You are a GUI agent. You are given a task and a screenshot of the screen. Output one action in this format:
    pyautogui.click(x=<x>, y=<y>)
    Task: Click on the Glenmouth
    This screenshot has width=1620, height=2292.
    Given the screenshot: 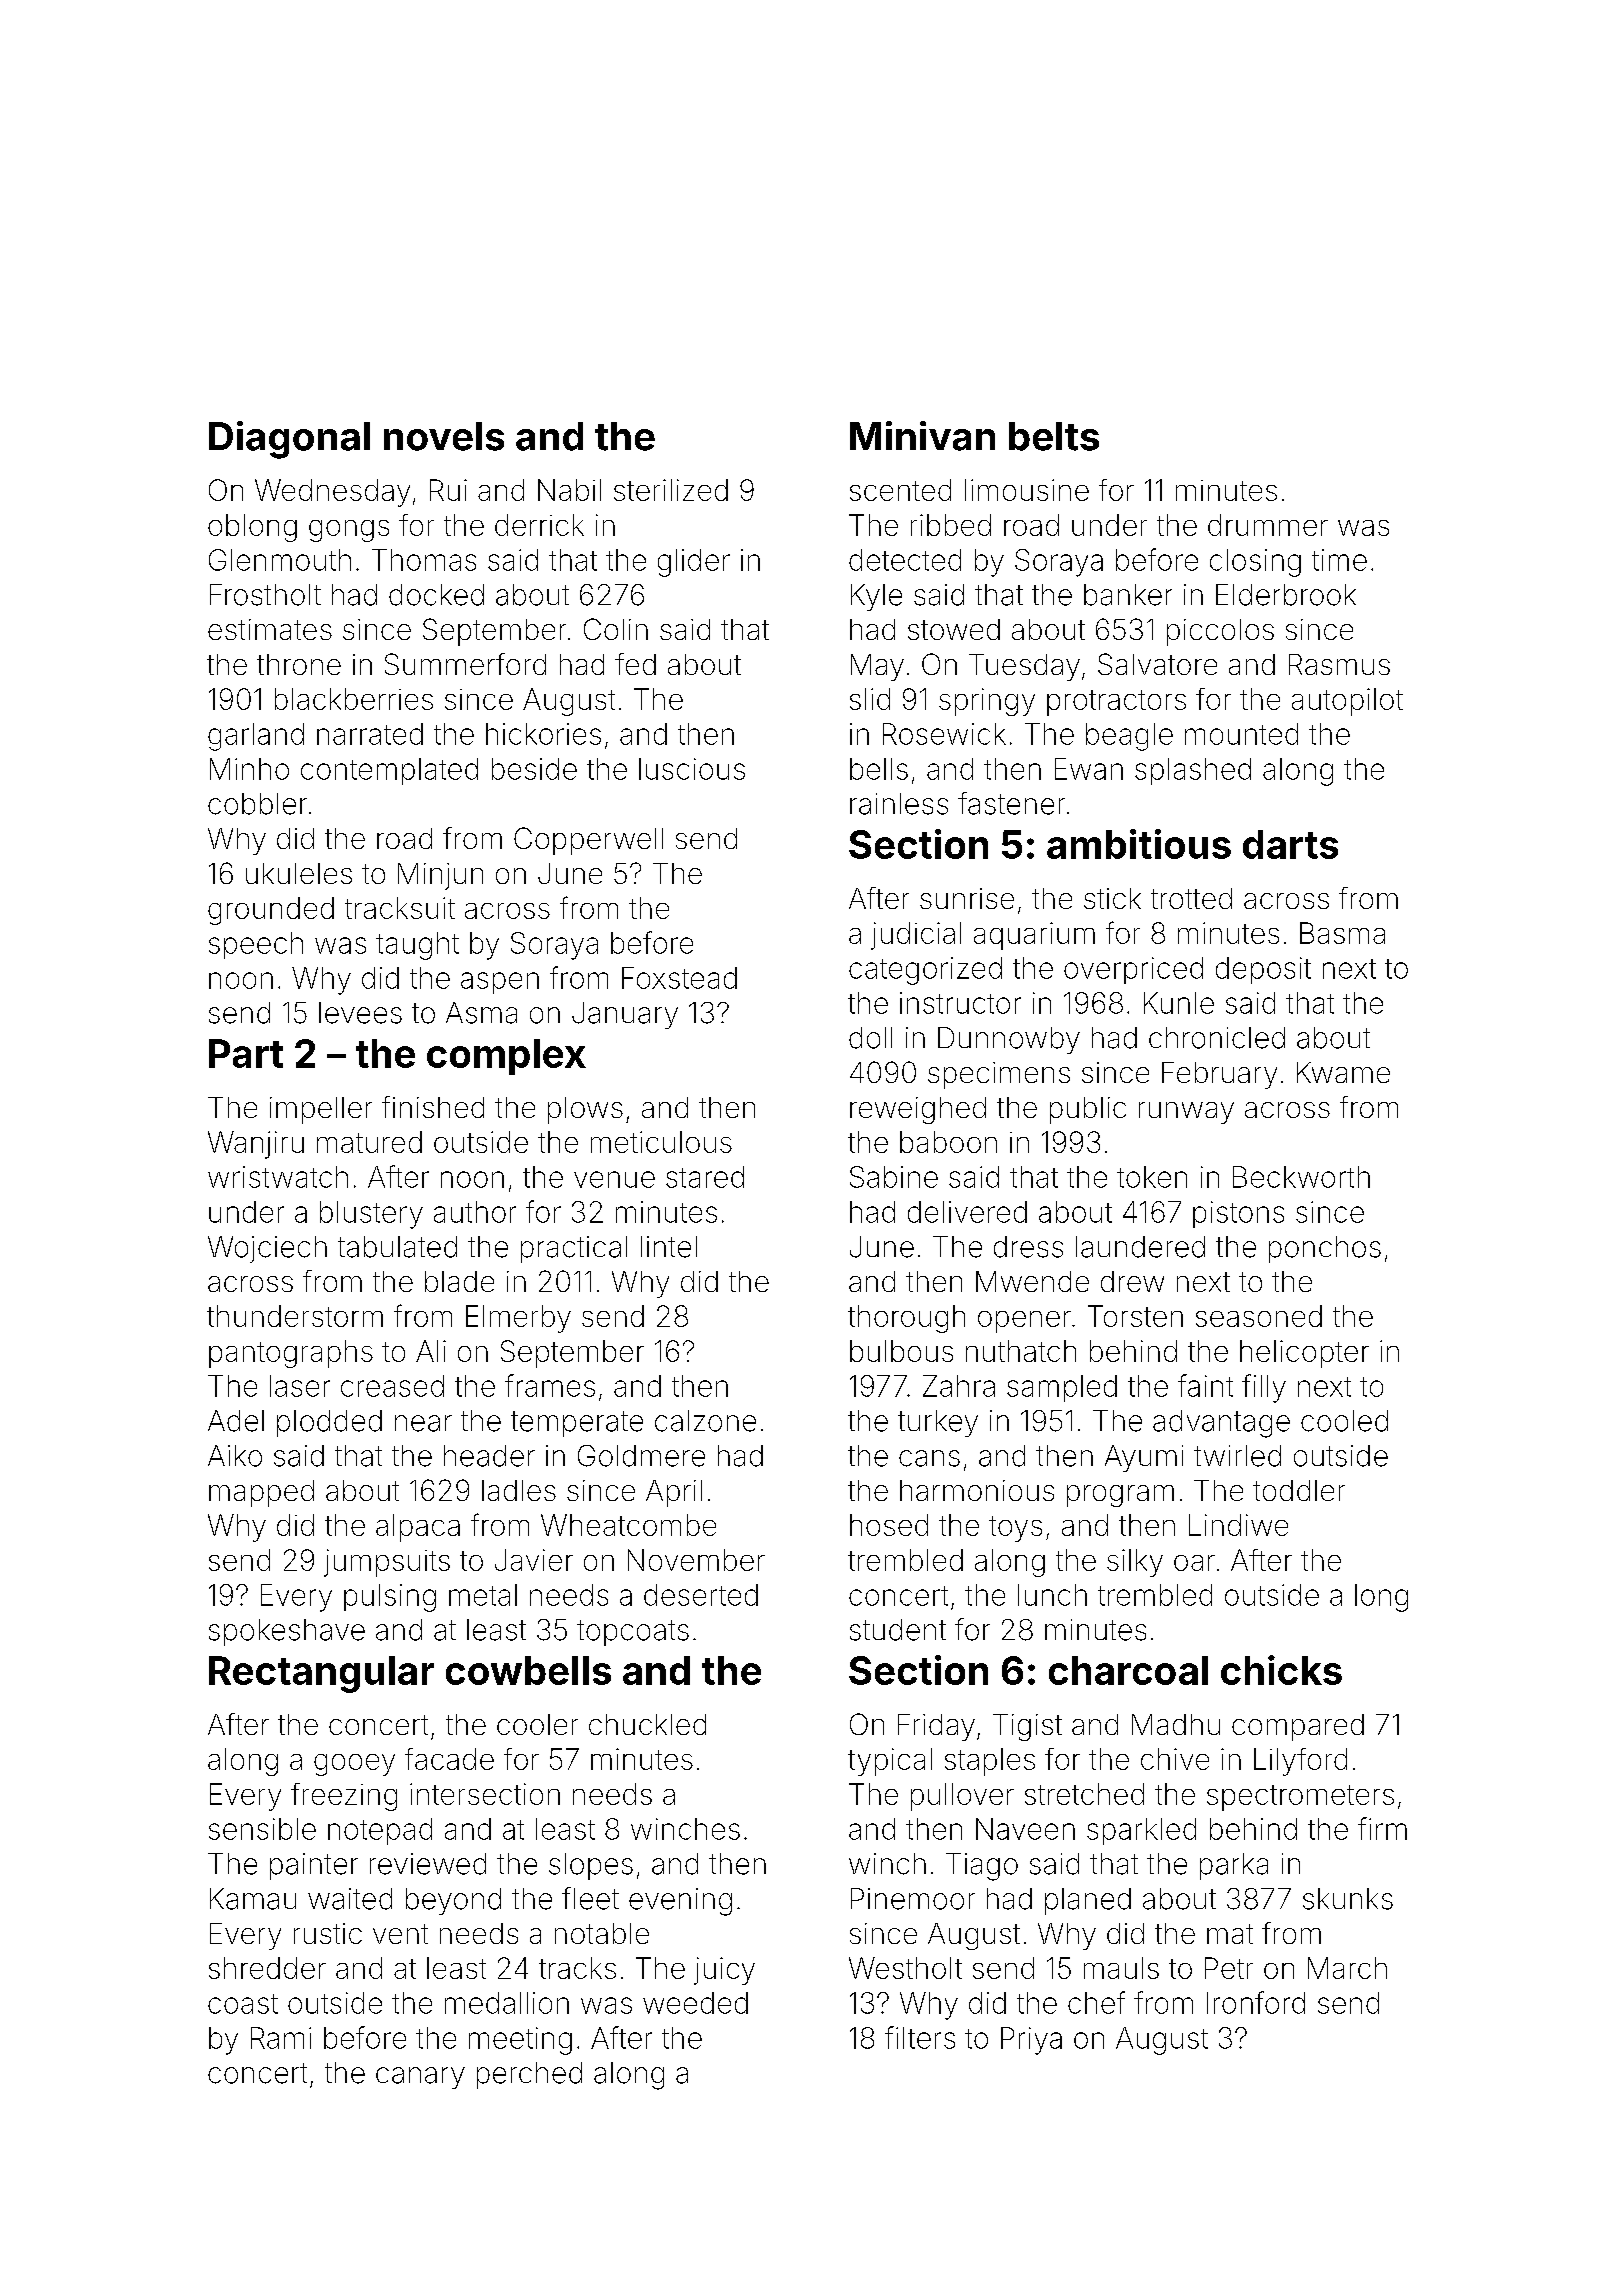 What is the action you would take?
    pyautogui.click(x=280, y=560)
